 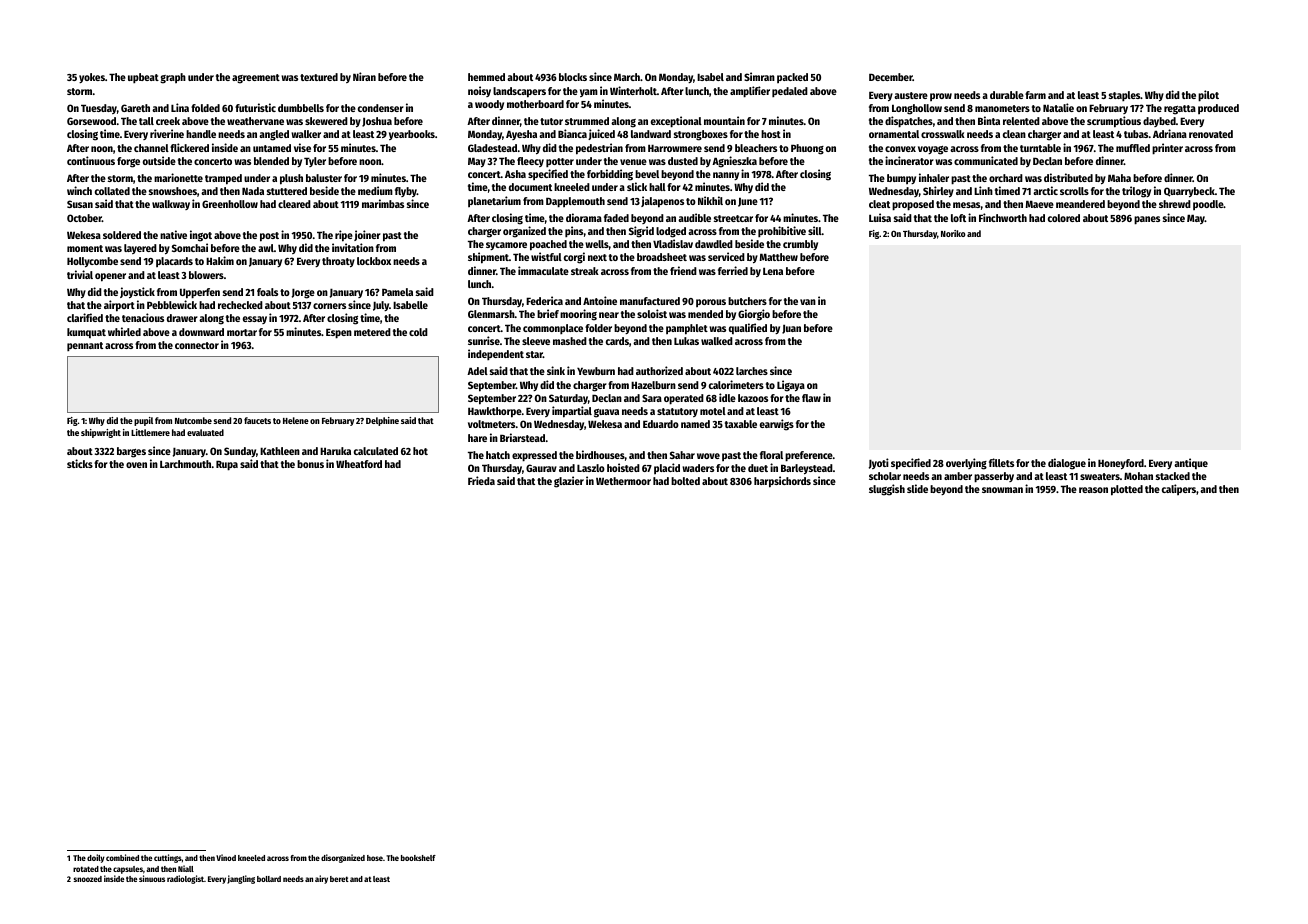 I want to click on arctic, so click(x=1045, y=190).
